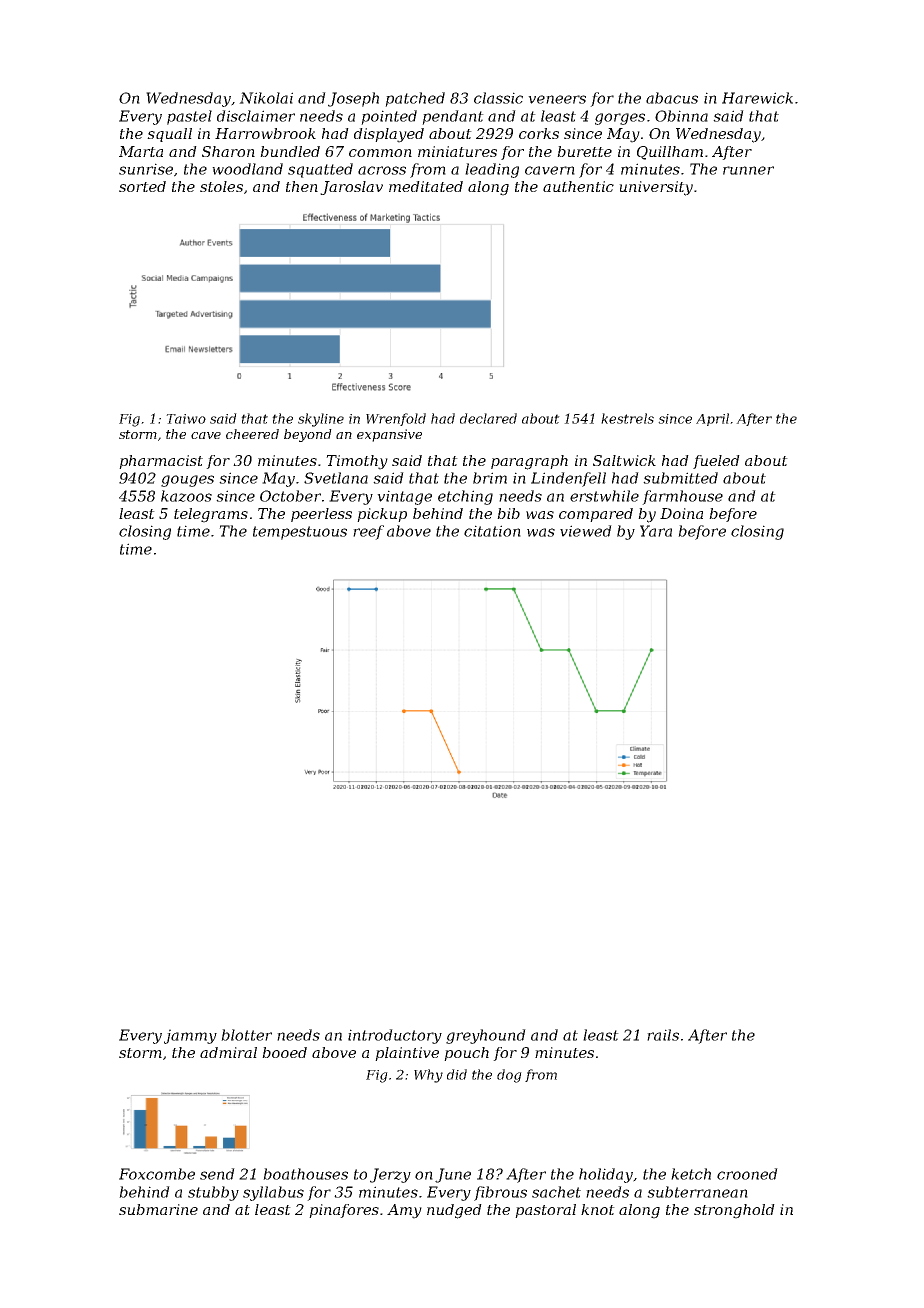 The width and height of the screenshot is (924, 1308). Describe the element at coordinates (627, 418) in the screenshot. I see `kestrels` at that location.
